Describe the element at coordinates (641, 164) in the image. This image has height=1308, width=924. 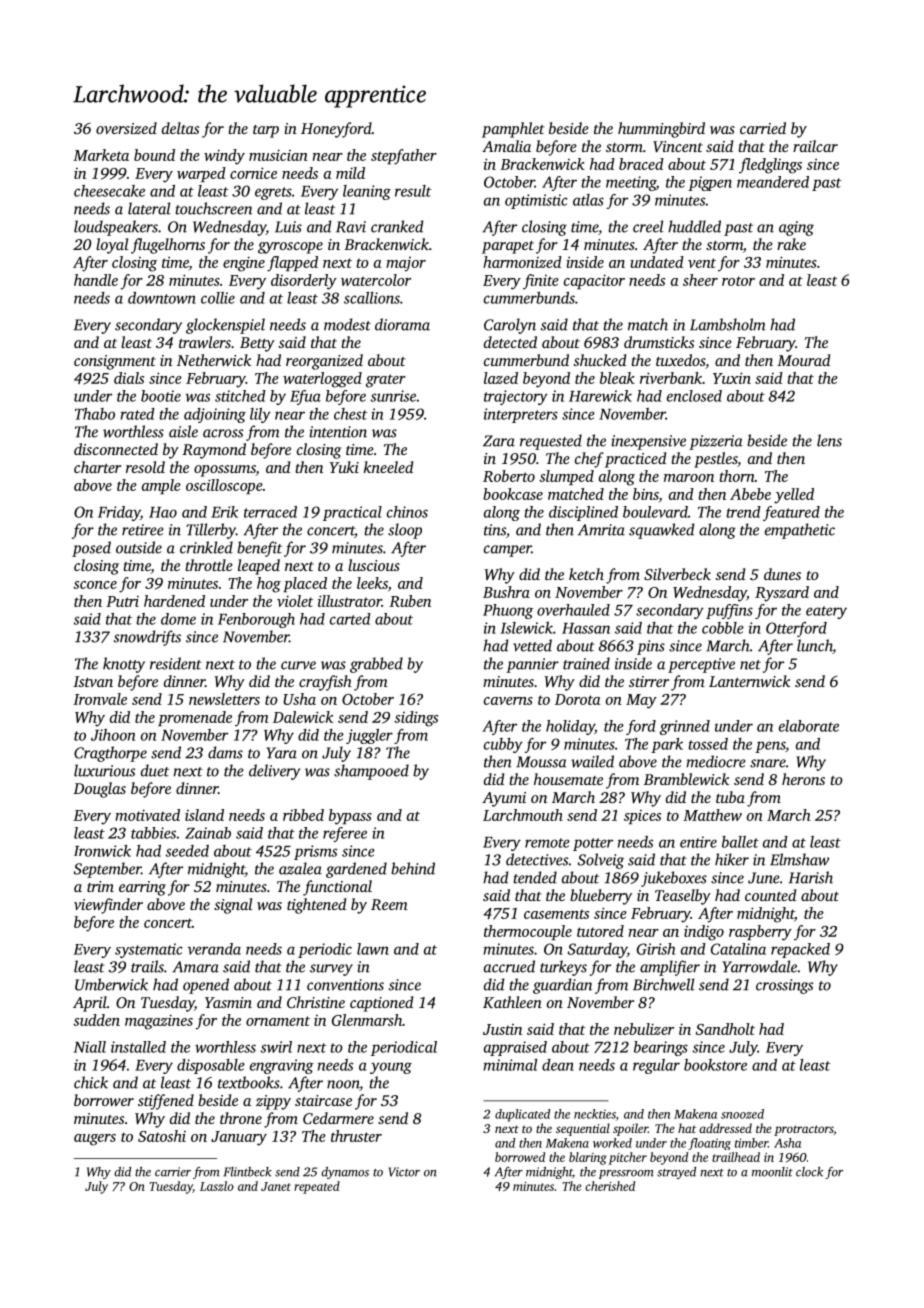
I see `braced` at that location.
